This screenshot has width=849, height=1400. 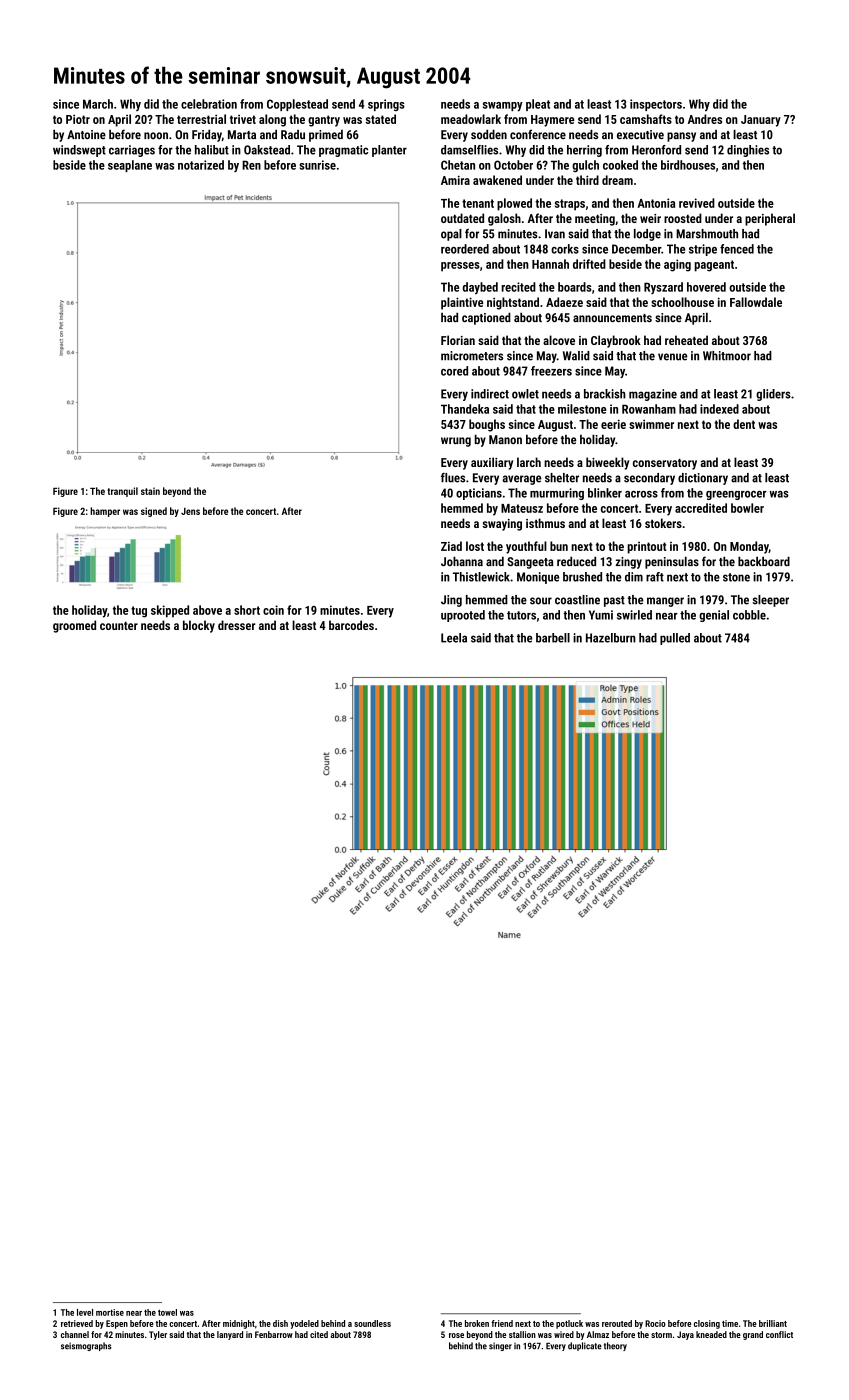 I want to click on Copplestead, so click(x=297, y=105).
